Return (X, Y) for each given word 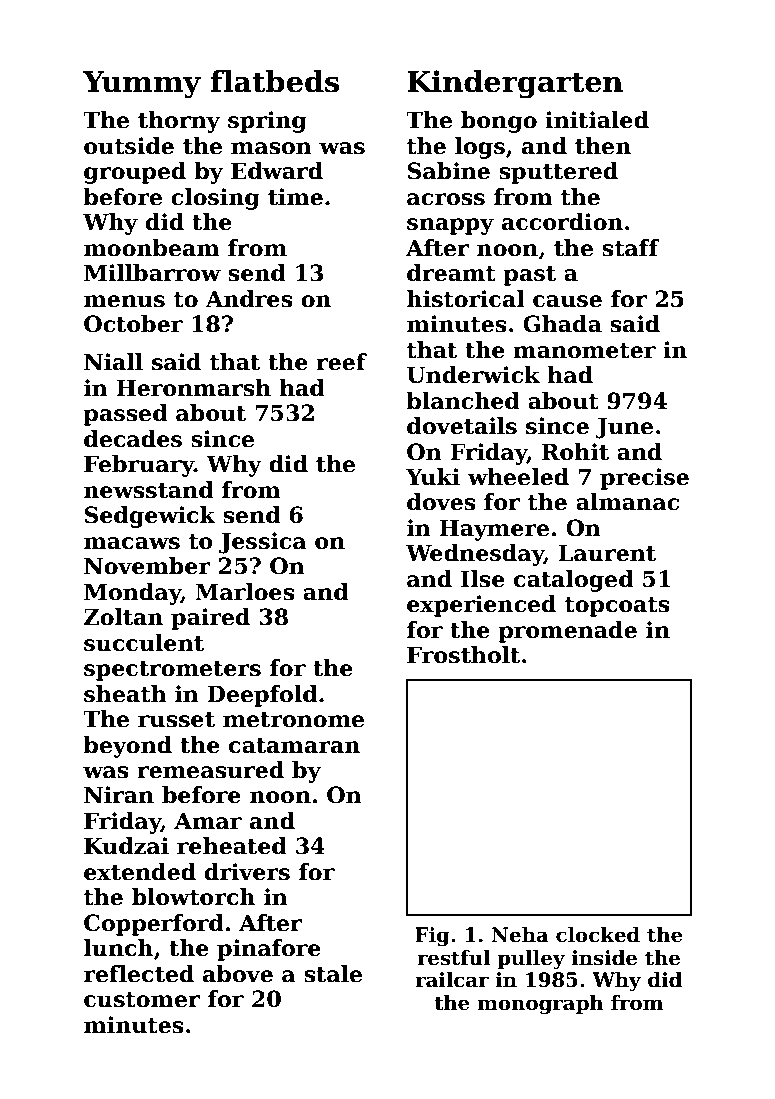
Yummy (142, 85)
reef (341, 362)
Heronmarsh (193, 388)
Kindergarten (515, 84)
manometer (584, 351)
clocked (598, 935)
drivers (247, 872)
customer (142, 1000)
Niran (119, 795)
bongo (499, 122)
